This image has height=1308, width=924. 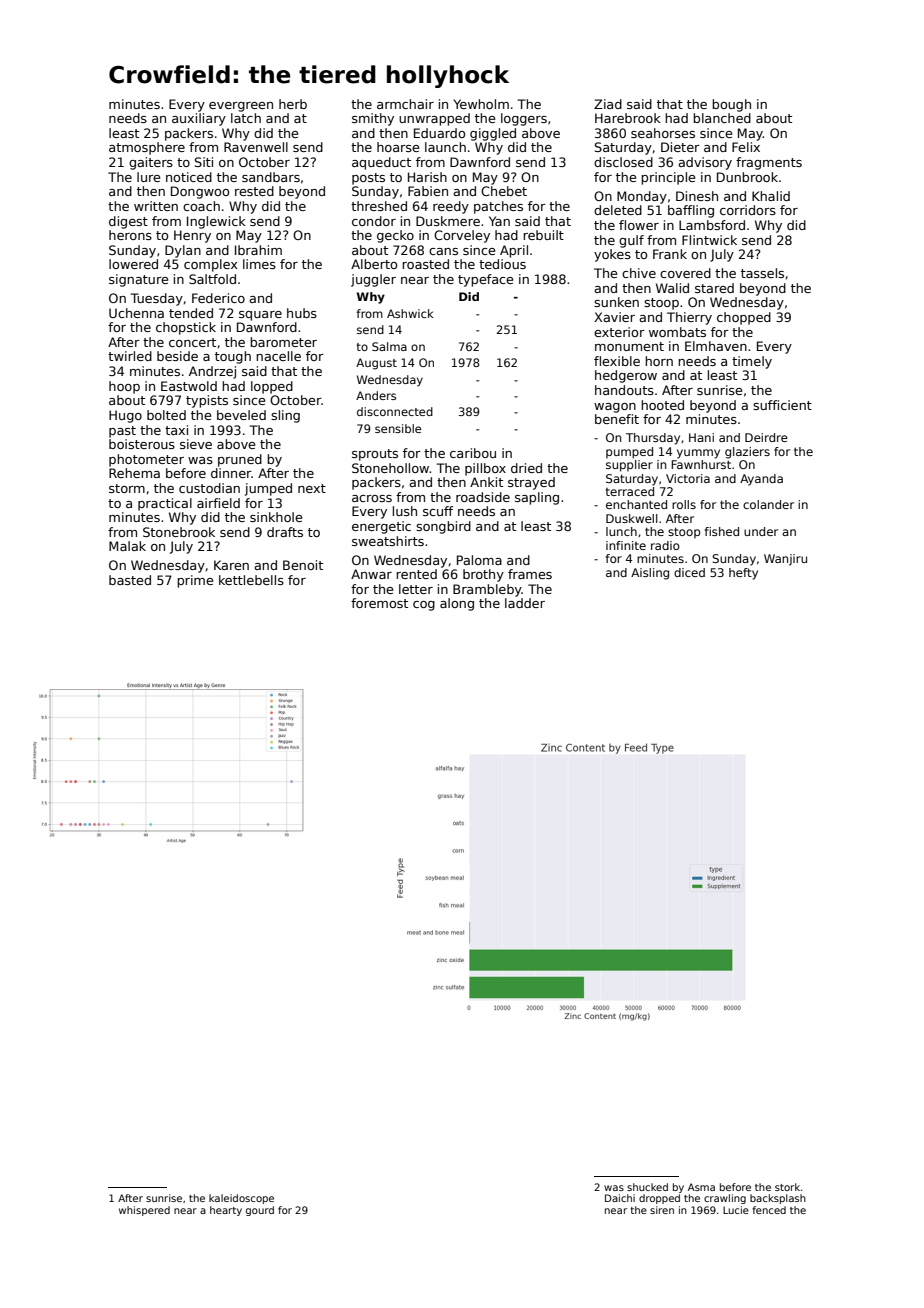 I want to click on prime, so click(x=195, y=581).
